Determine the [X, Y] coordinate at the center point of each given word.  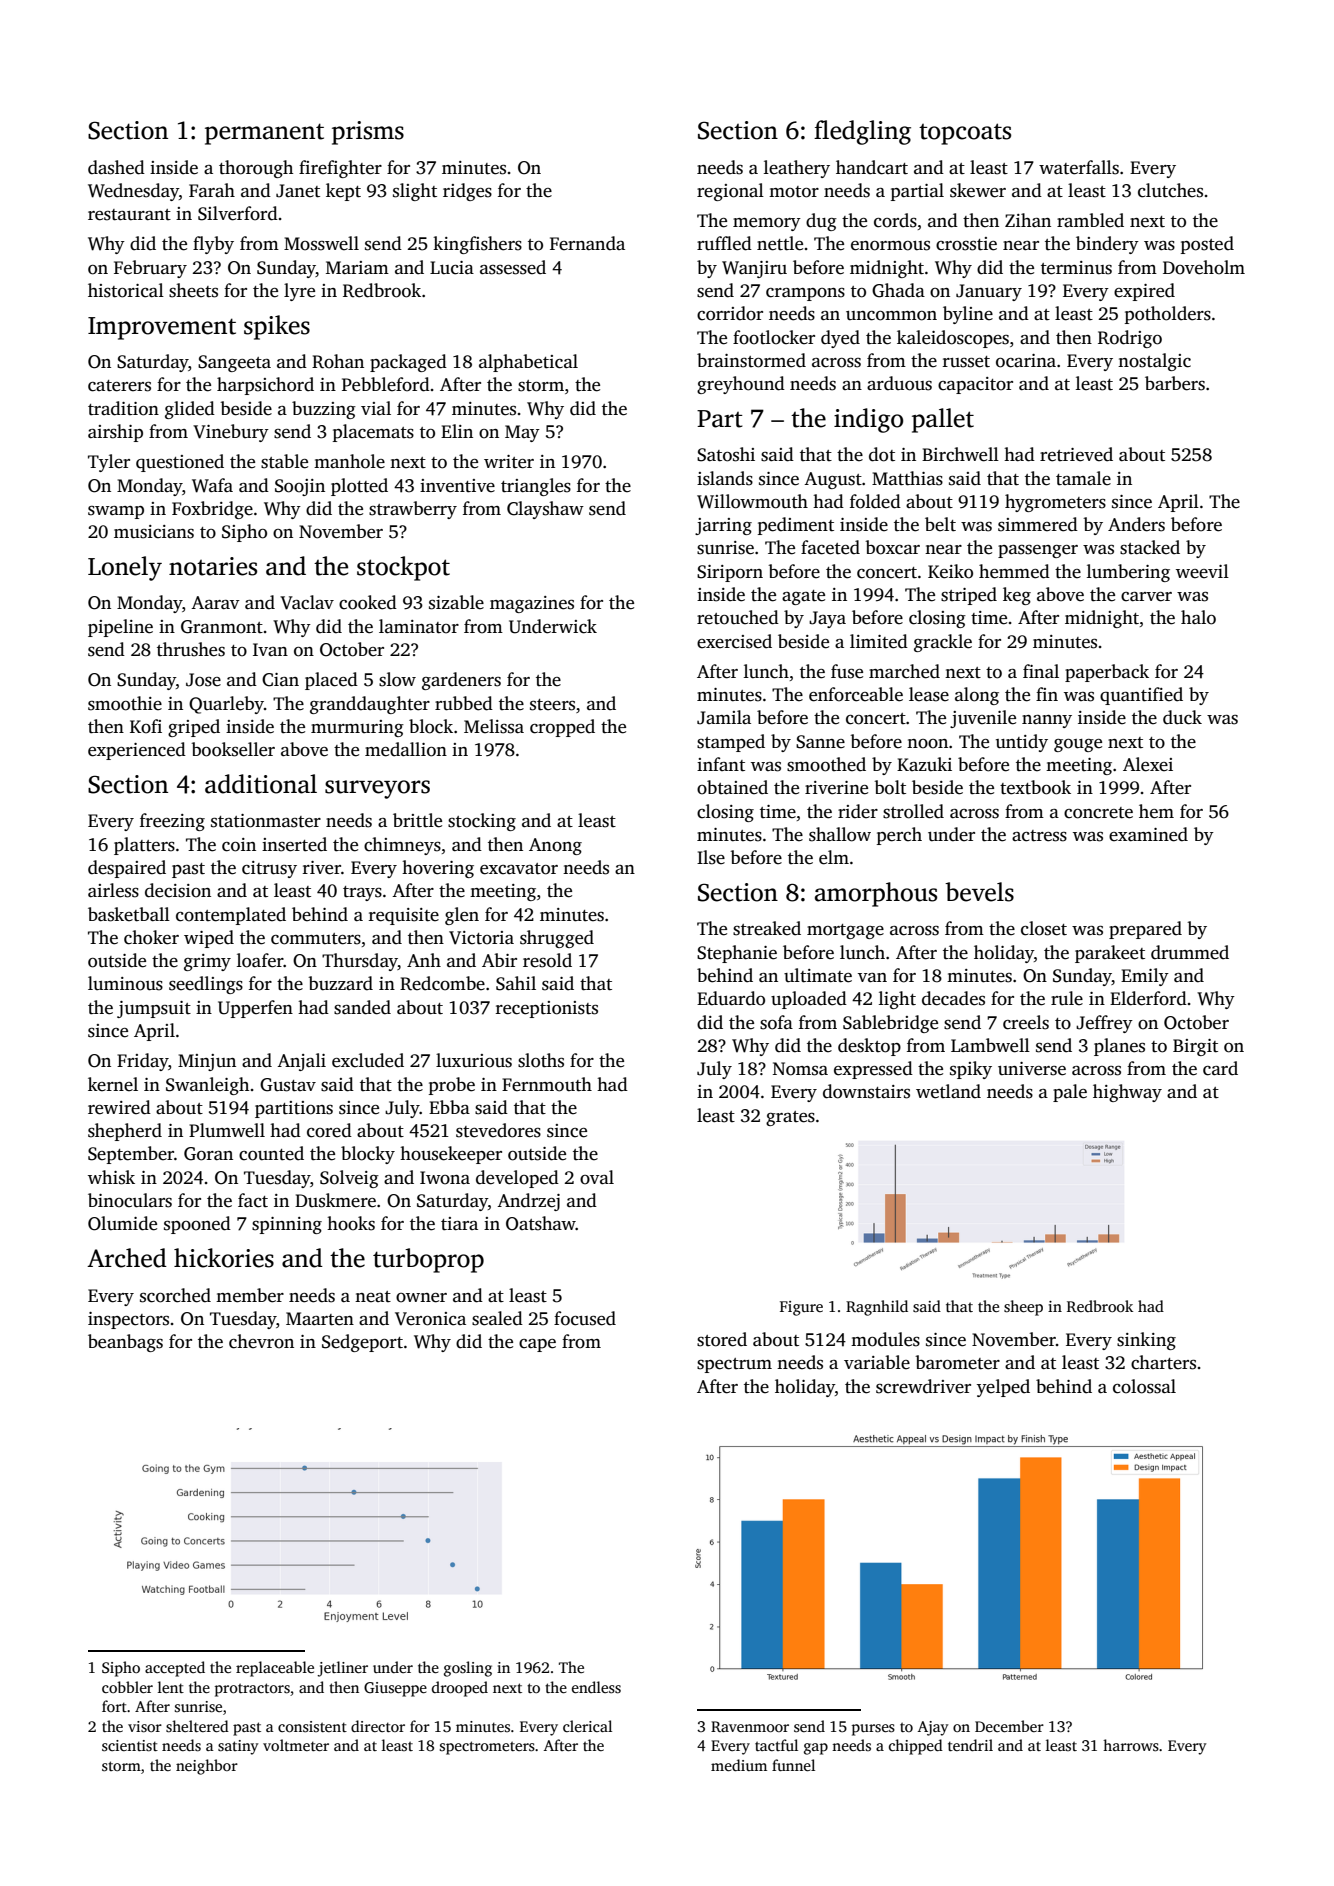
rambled [1090, 220]
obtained [732, 787]
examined [1148, 834]
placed [331, 681]
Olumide [122, 1223]
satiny [238, 1747]
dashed [116, 167]
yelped [1003, 1388]
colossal [1144, 1386]
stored [722, 1339]
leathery [797, 169]
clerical [587, 1726]
